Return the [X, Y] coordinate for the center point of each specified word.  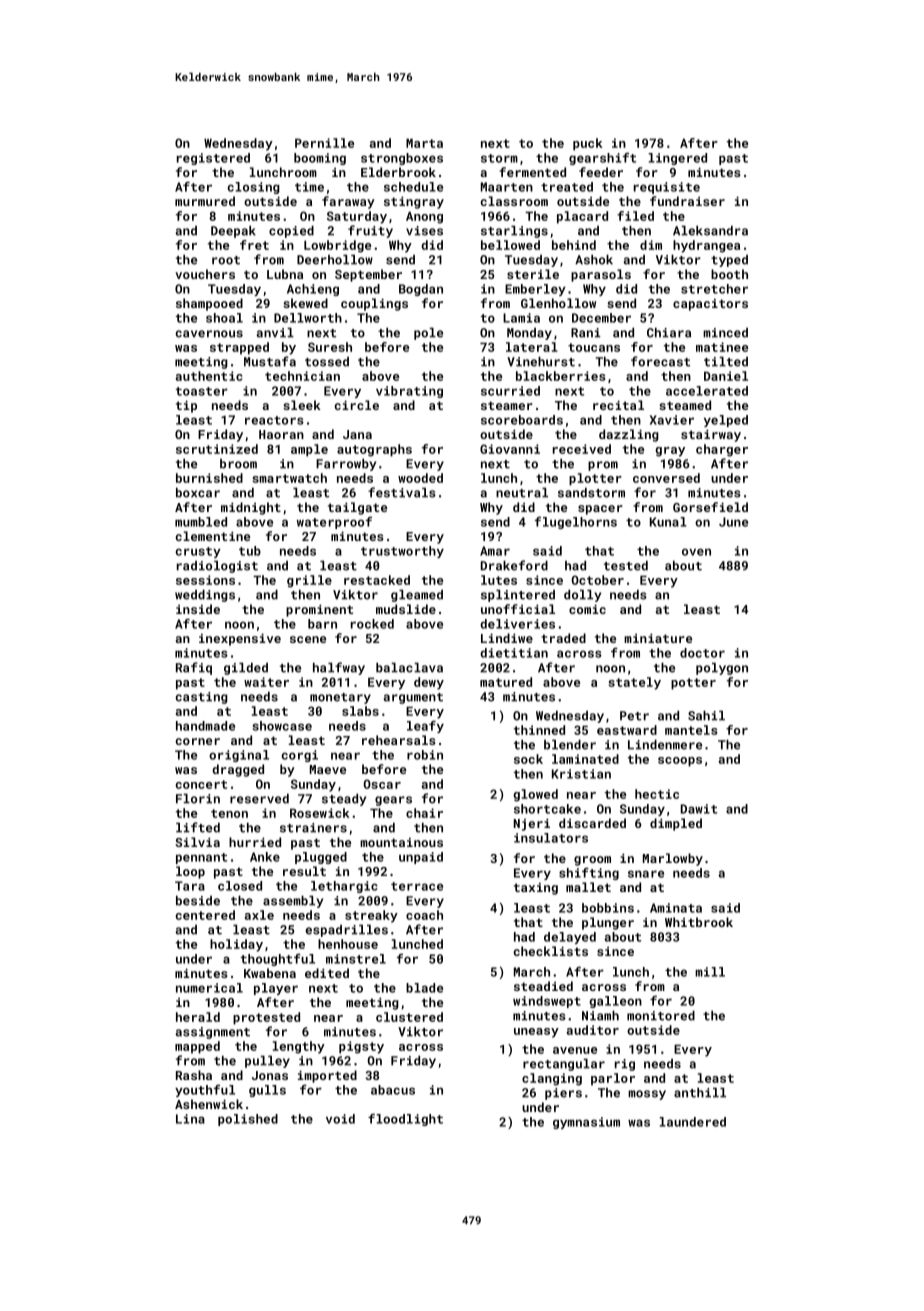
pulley [267, 1062]
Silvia [197, 842]
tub [250, 551]
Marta [424, 143]
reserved [259, 799]
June [733, 522]
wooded [420, 478]
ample [309, 450]
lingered [677, 159]
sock [528, 759]
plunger [608, 923]
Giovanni [510, 449]
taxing [536, 889]
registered [213, 159]
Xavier [672, 420]
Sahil [706, 716]
